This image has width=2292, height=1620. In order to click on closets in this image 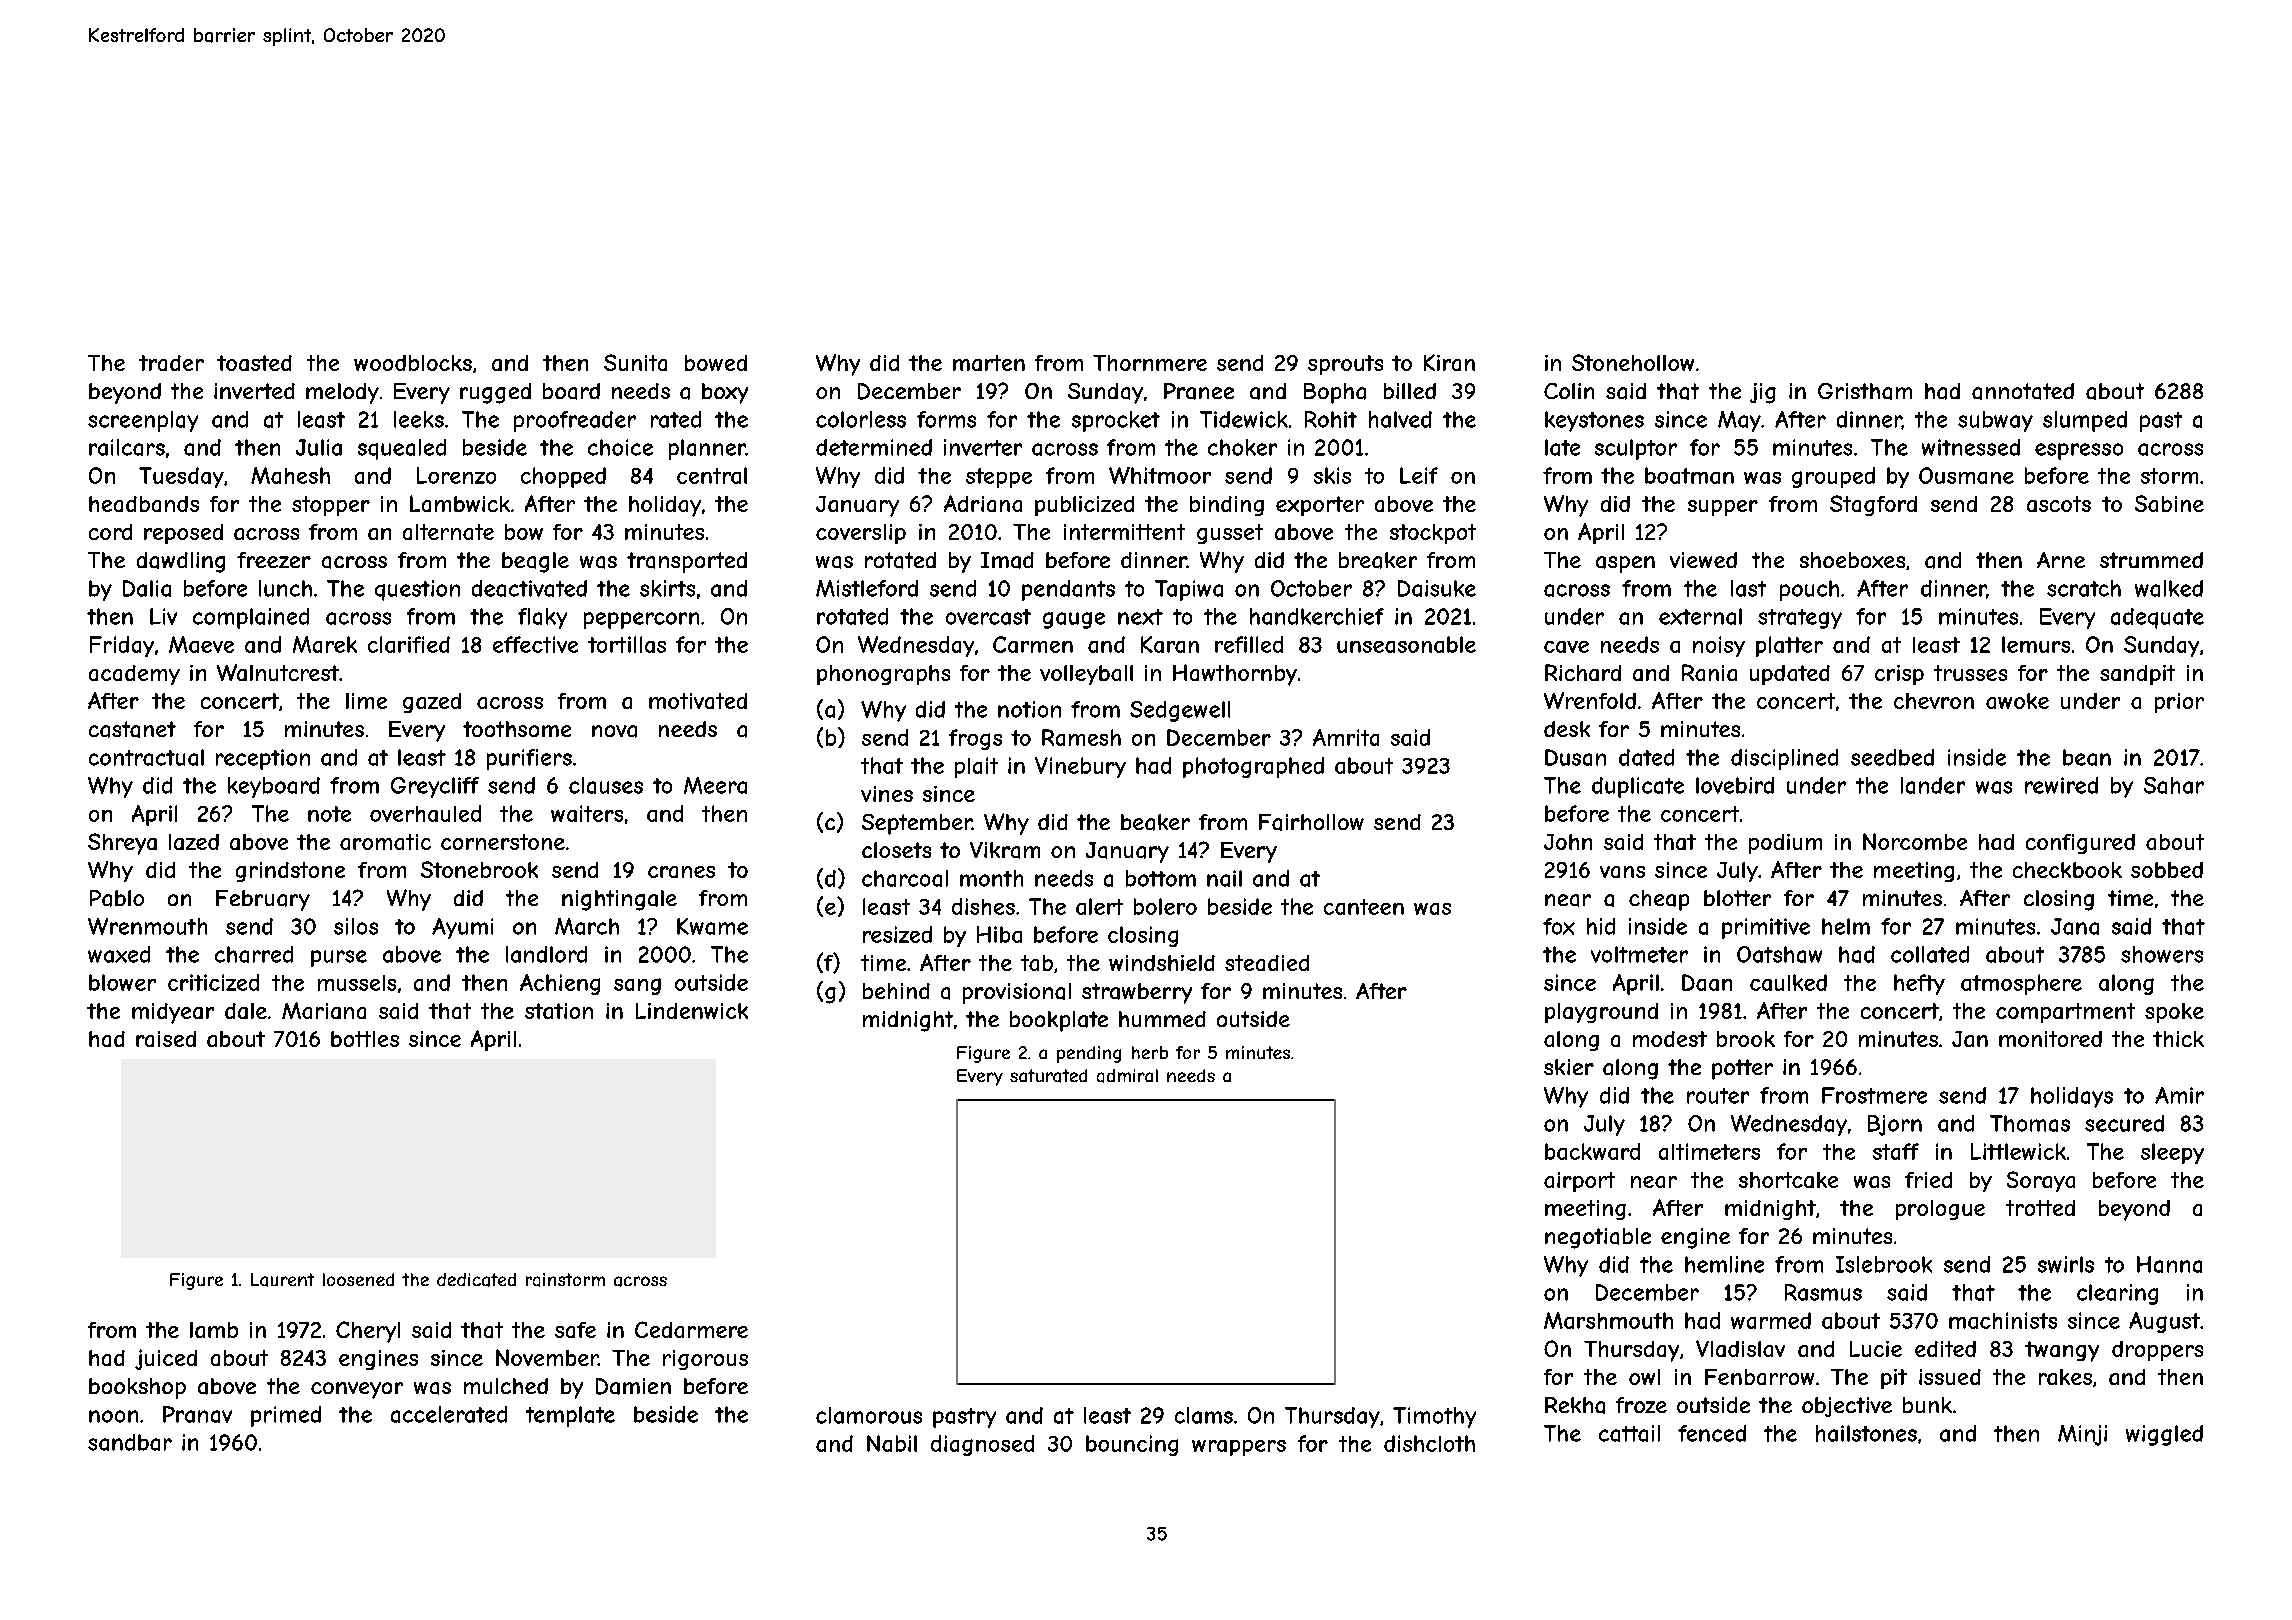, I will do `click(896, 850)`.
